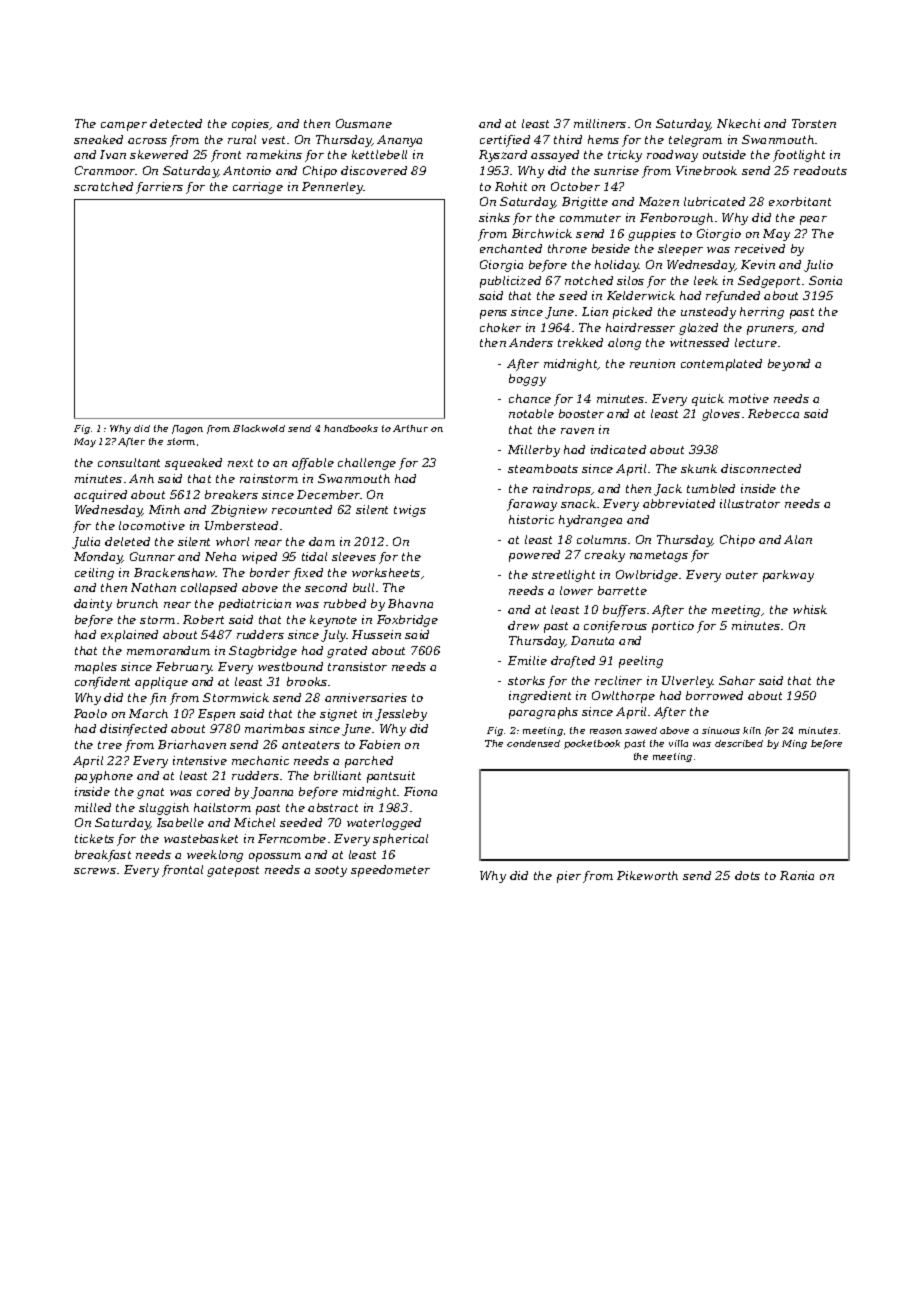 The height and width of the screenshot is (1308, 924). I want to click on Rohit, so click(511, 186).
